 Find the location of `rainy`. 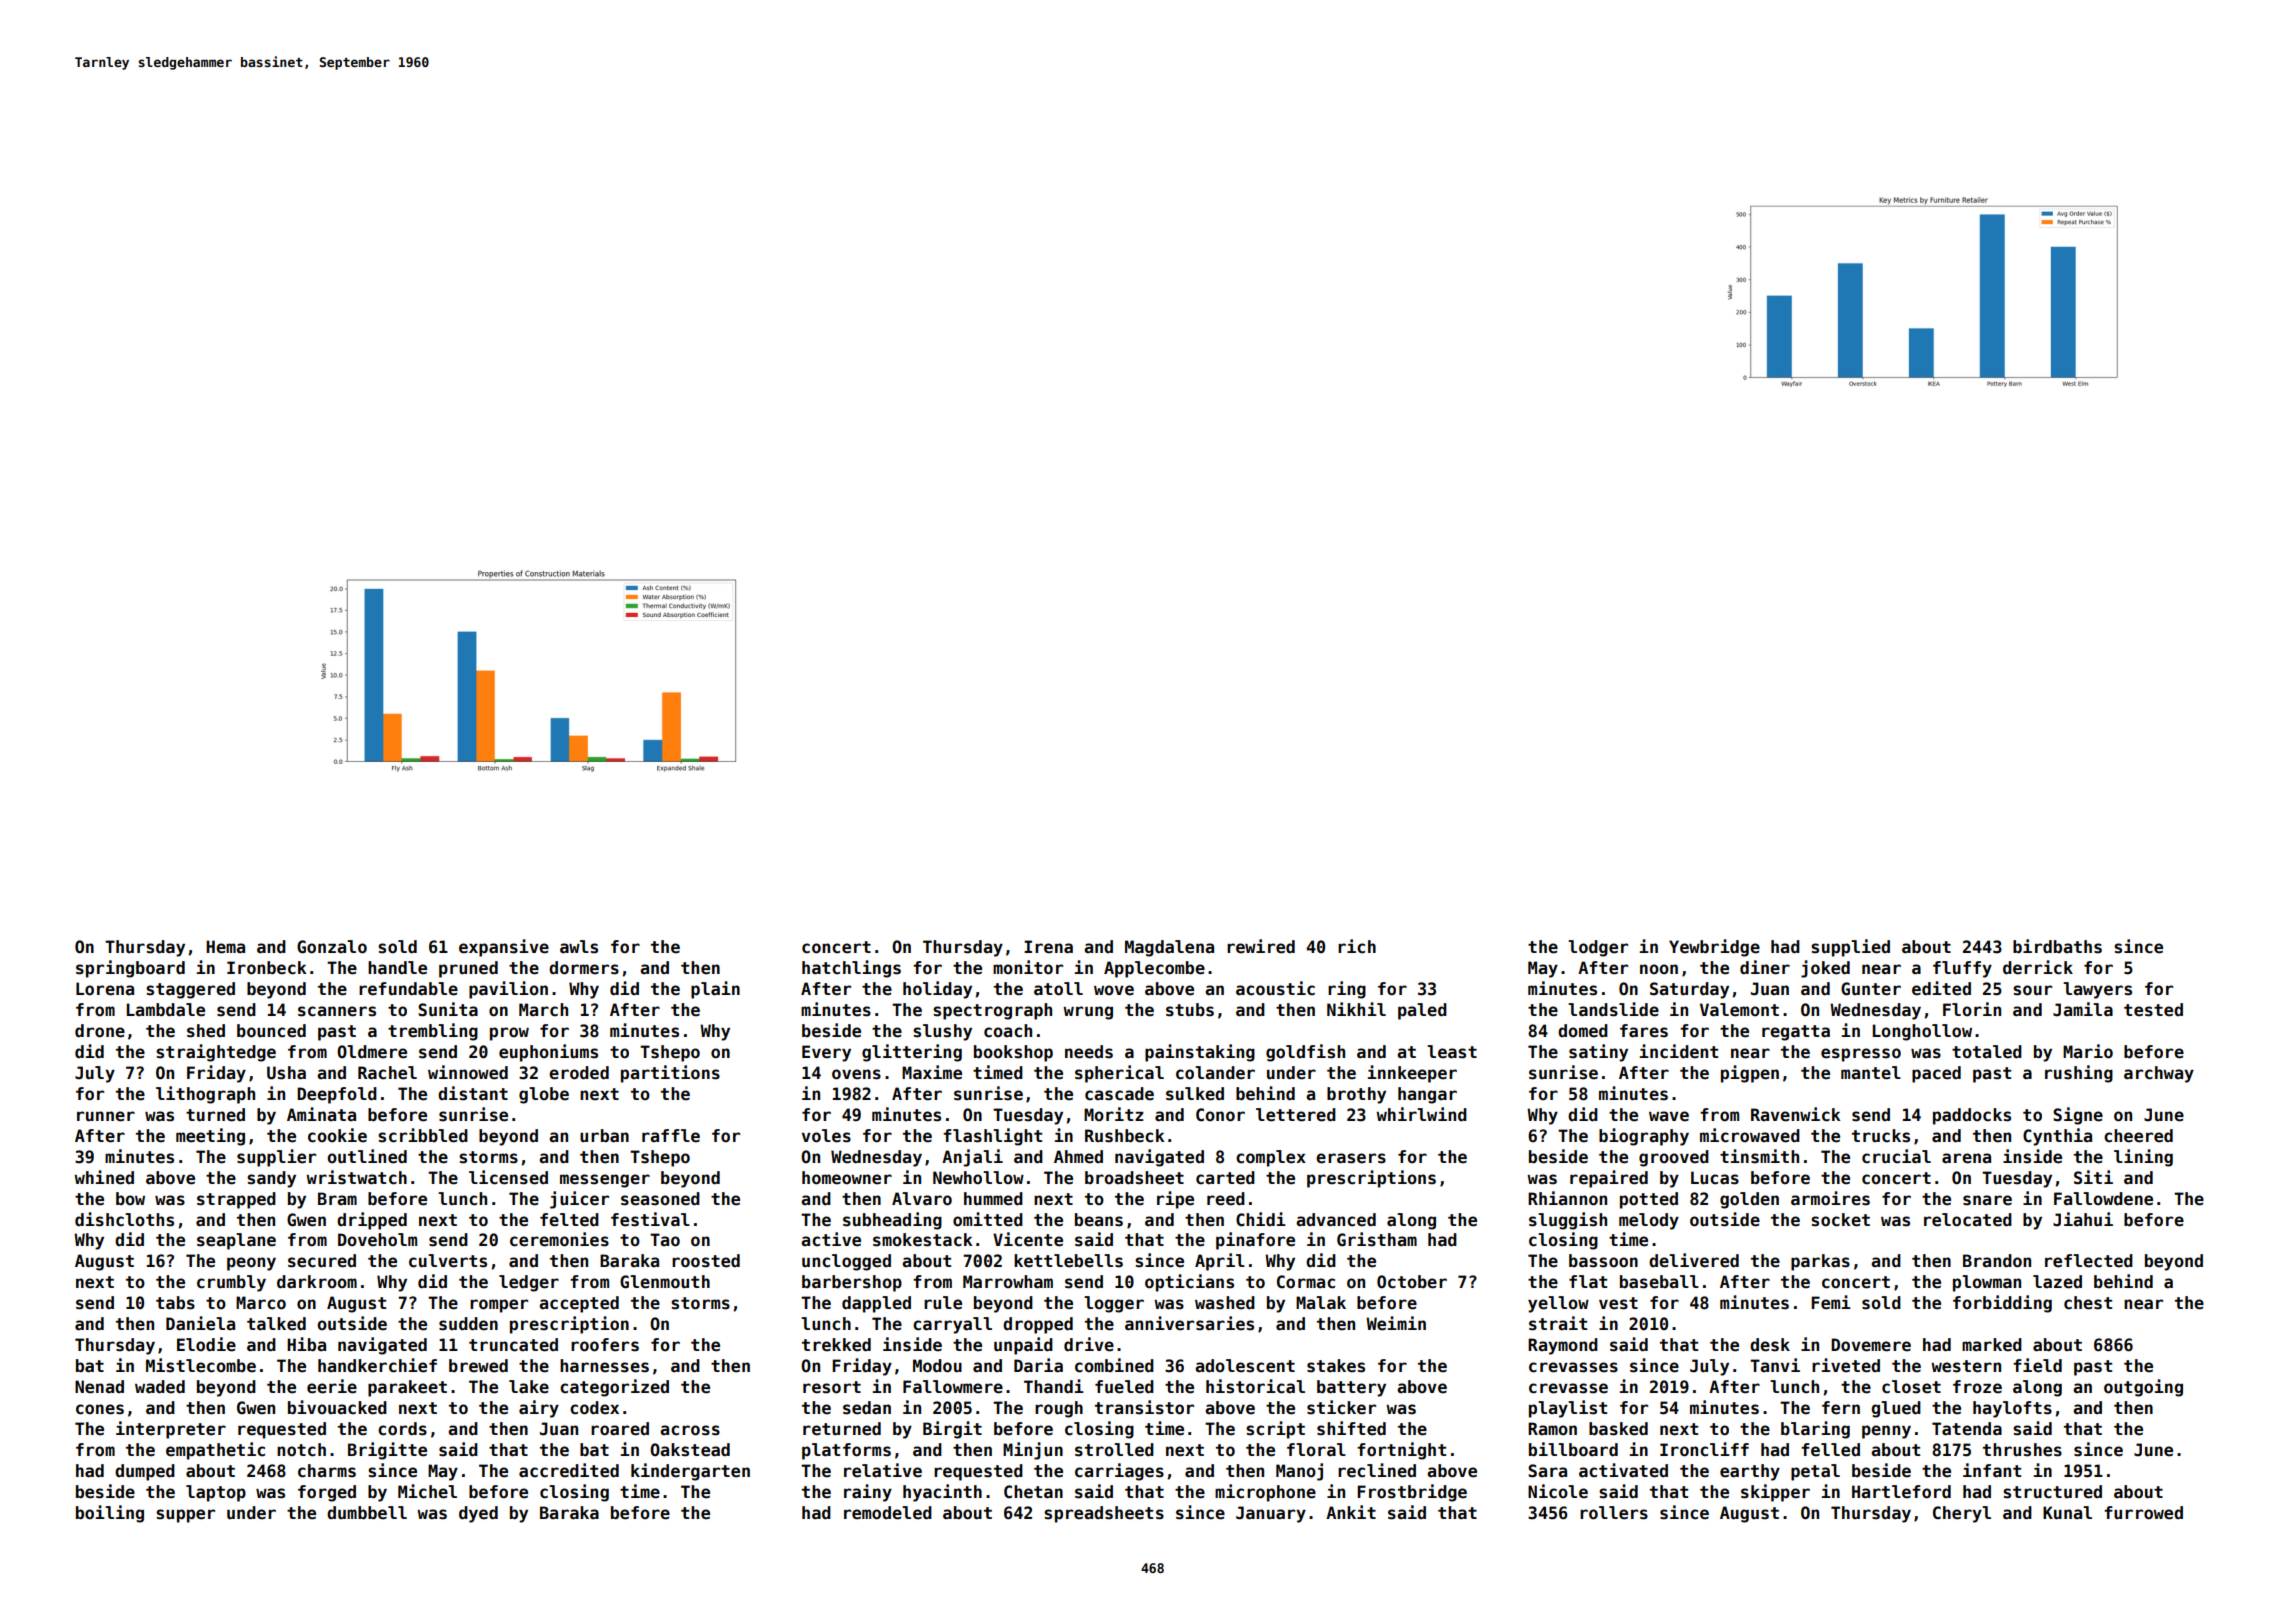

rainy is located at coordinates (868, 1493).
